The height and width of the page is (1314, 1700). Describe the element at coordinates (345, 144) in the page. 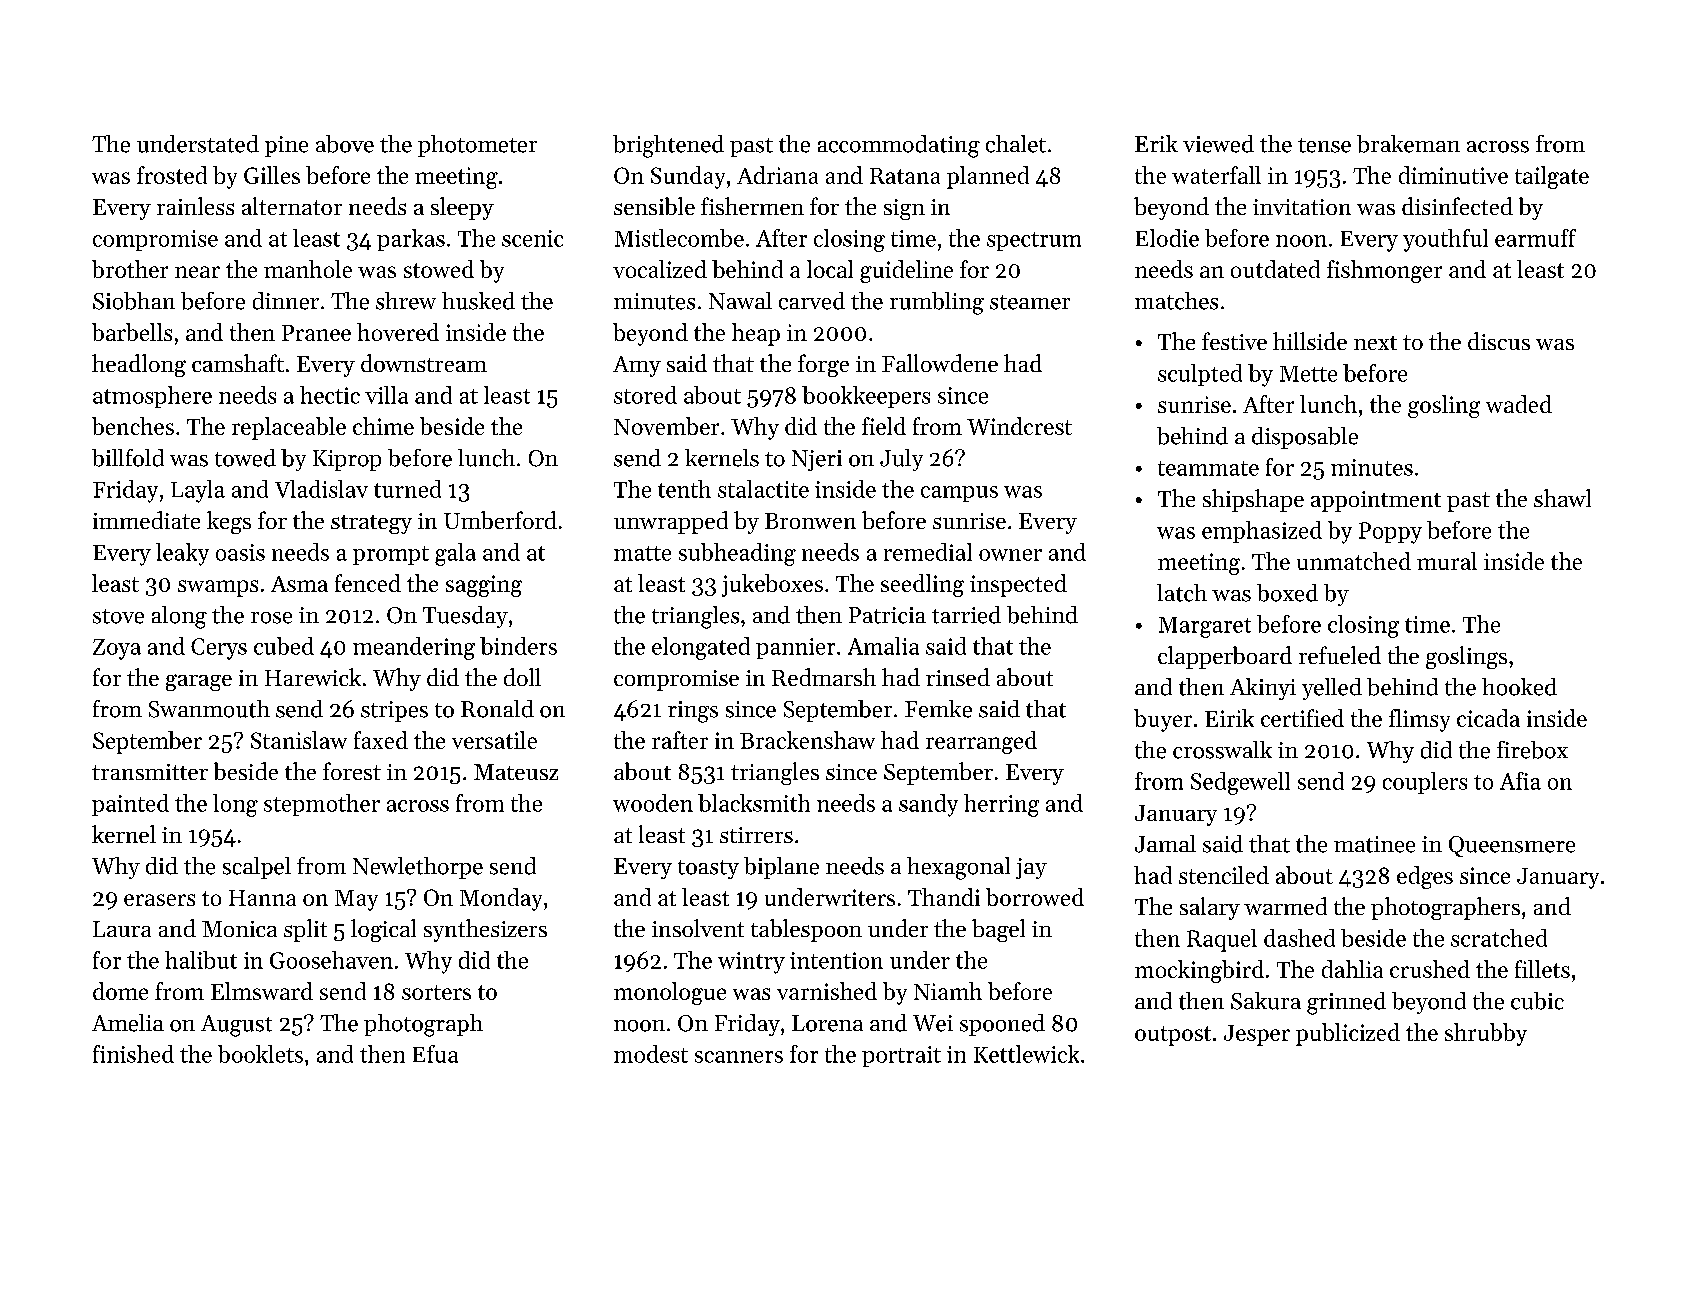

I see `above` at that location.
